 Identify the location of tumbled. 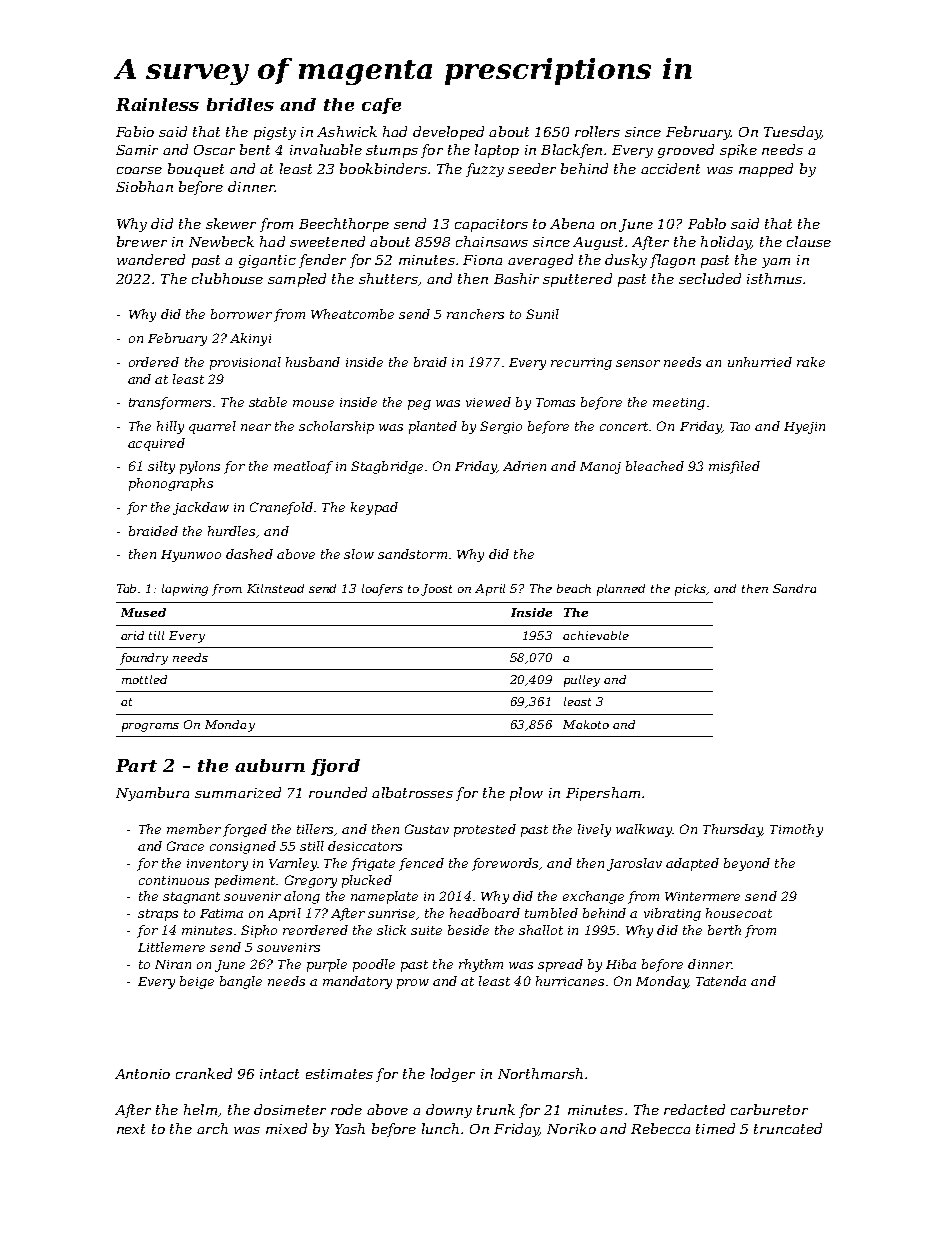
(551, 913).
